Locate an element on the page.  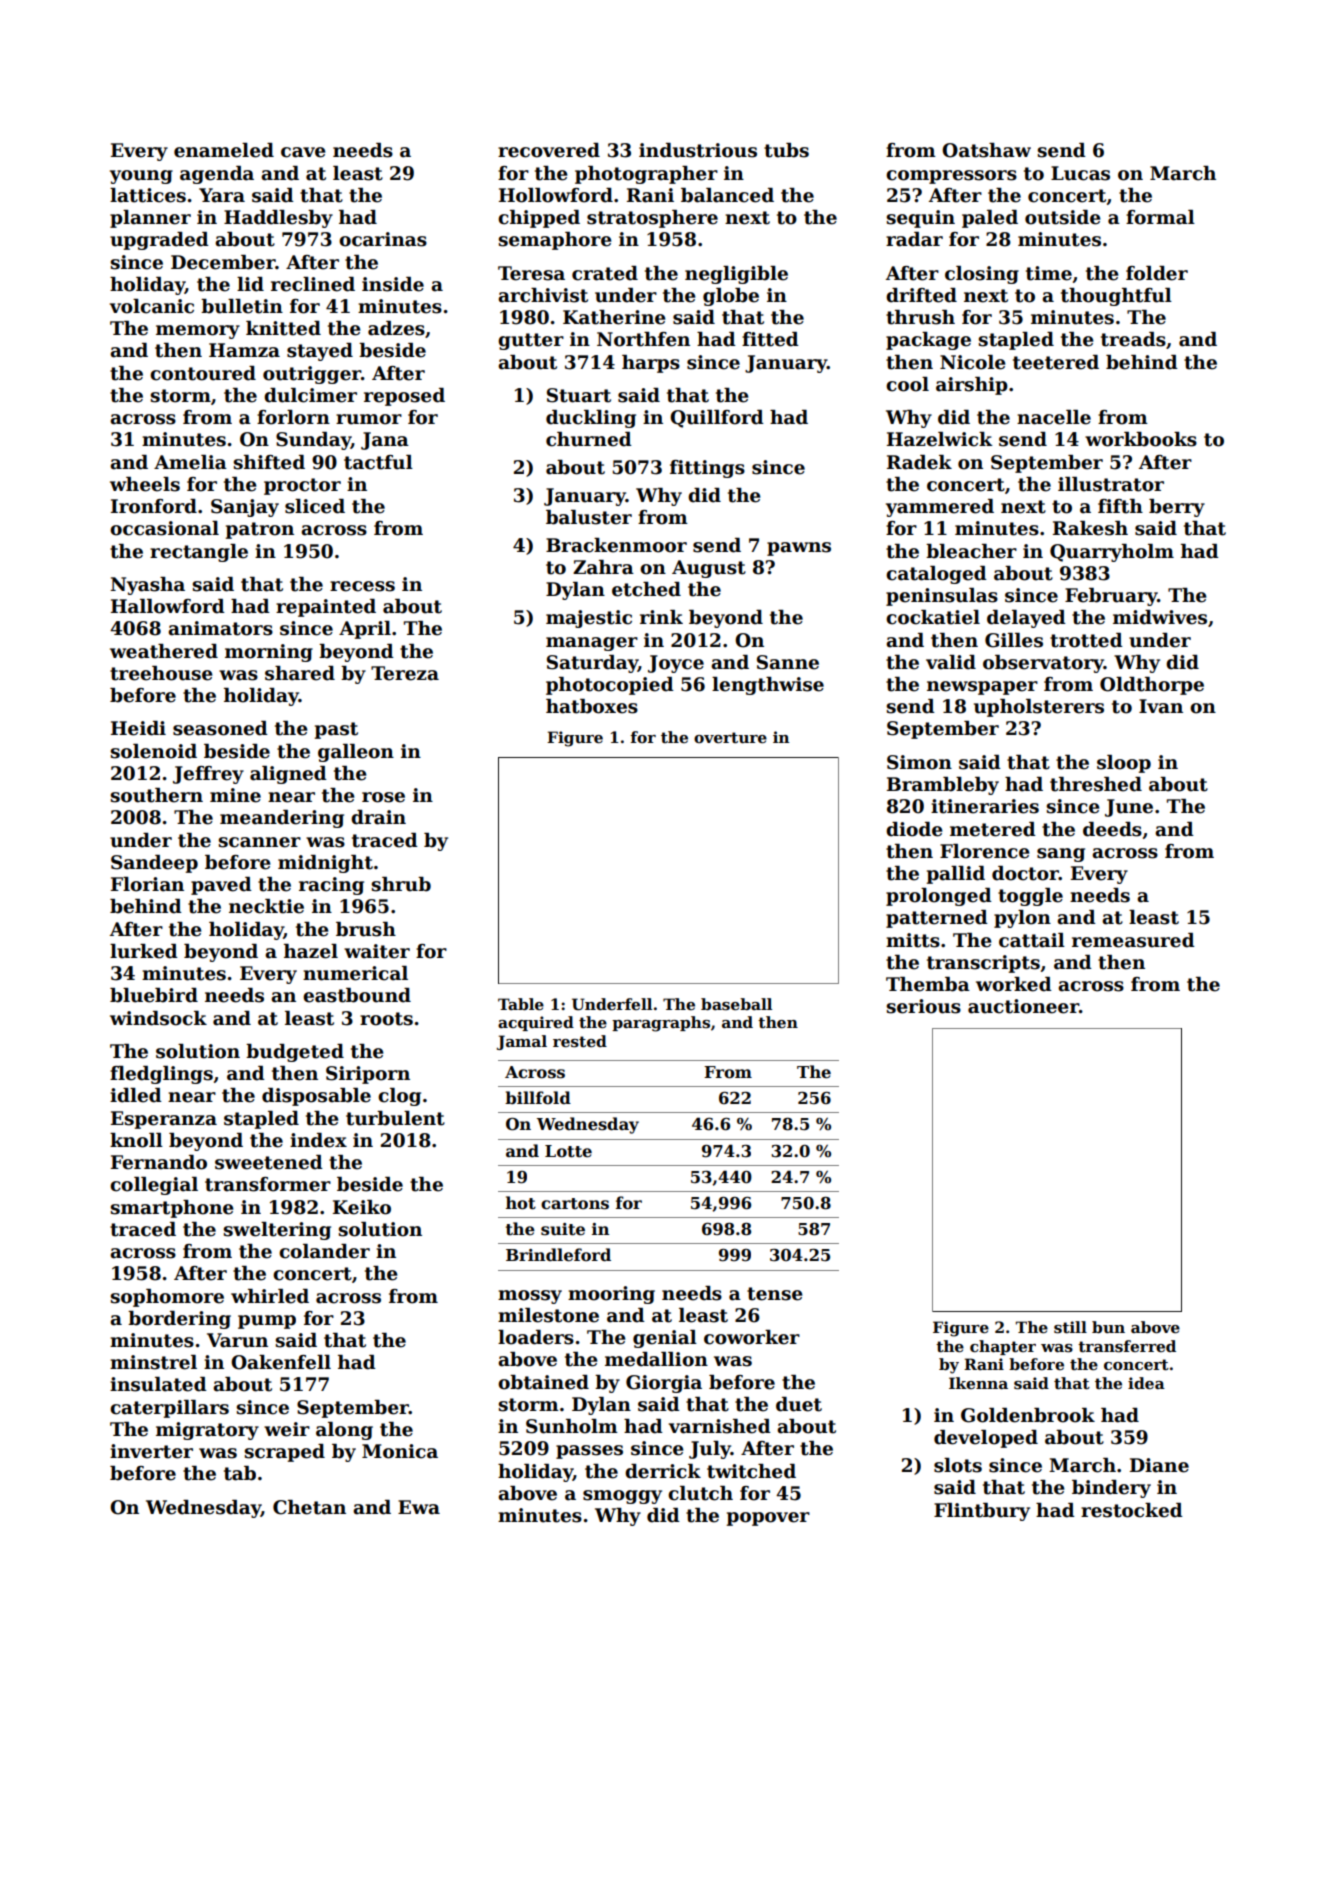
wheels is located at coordinates (145, 484).
